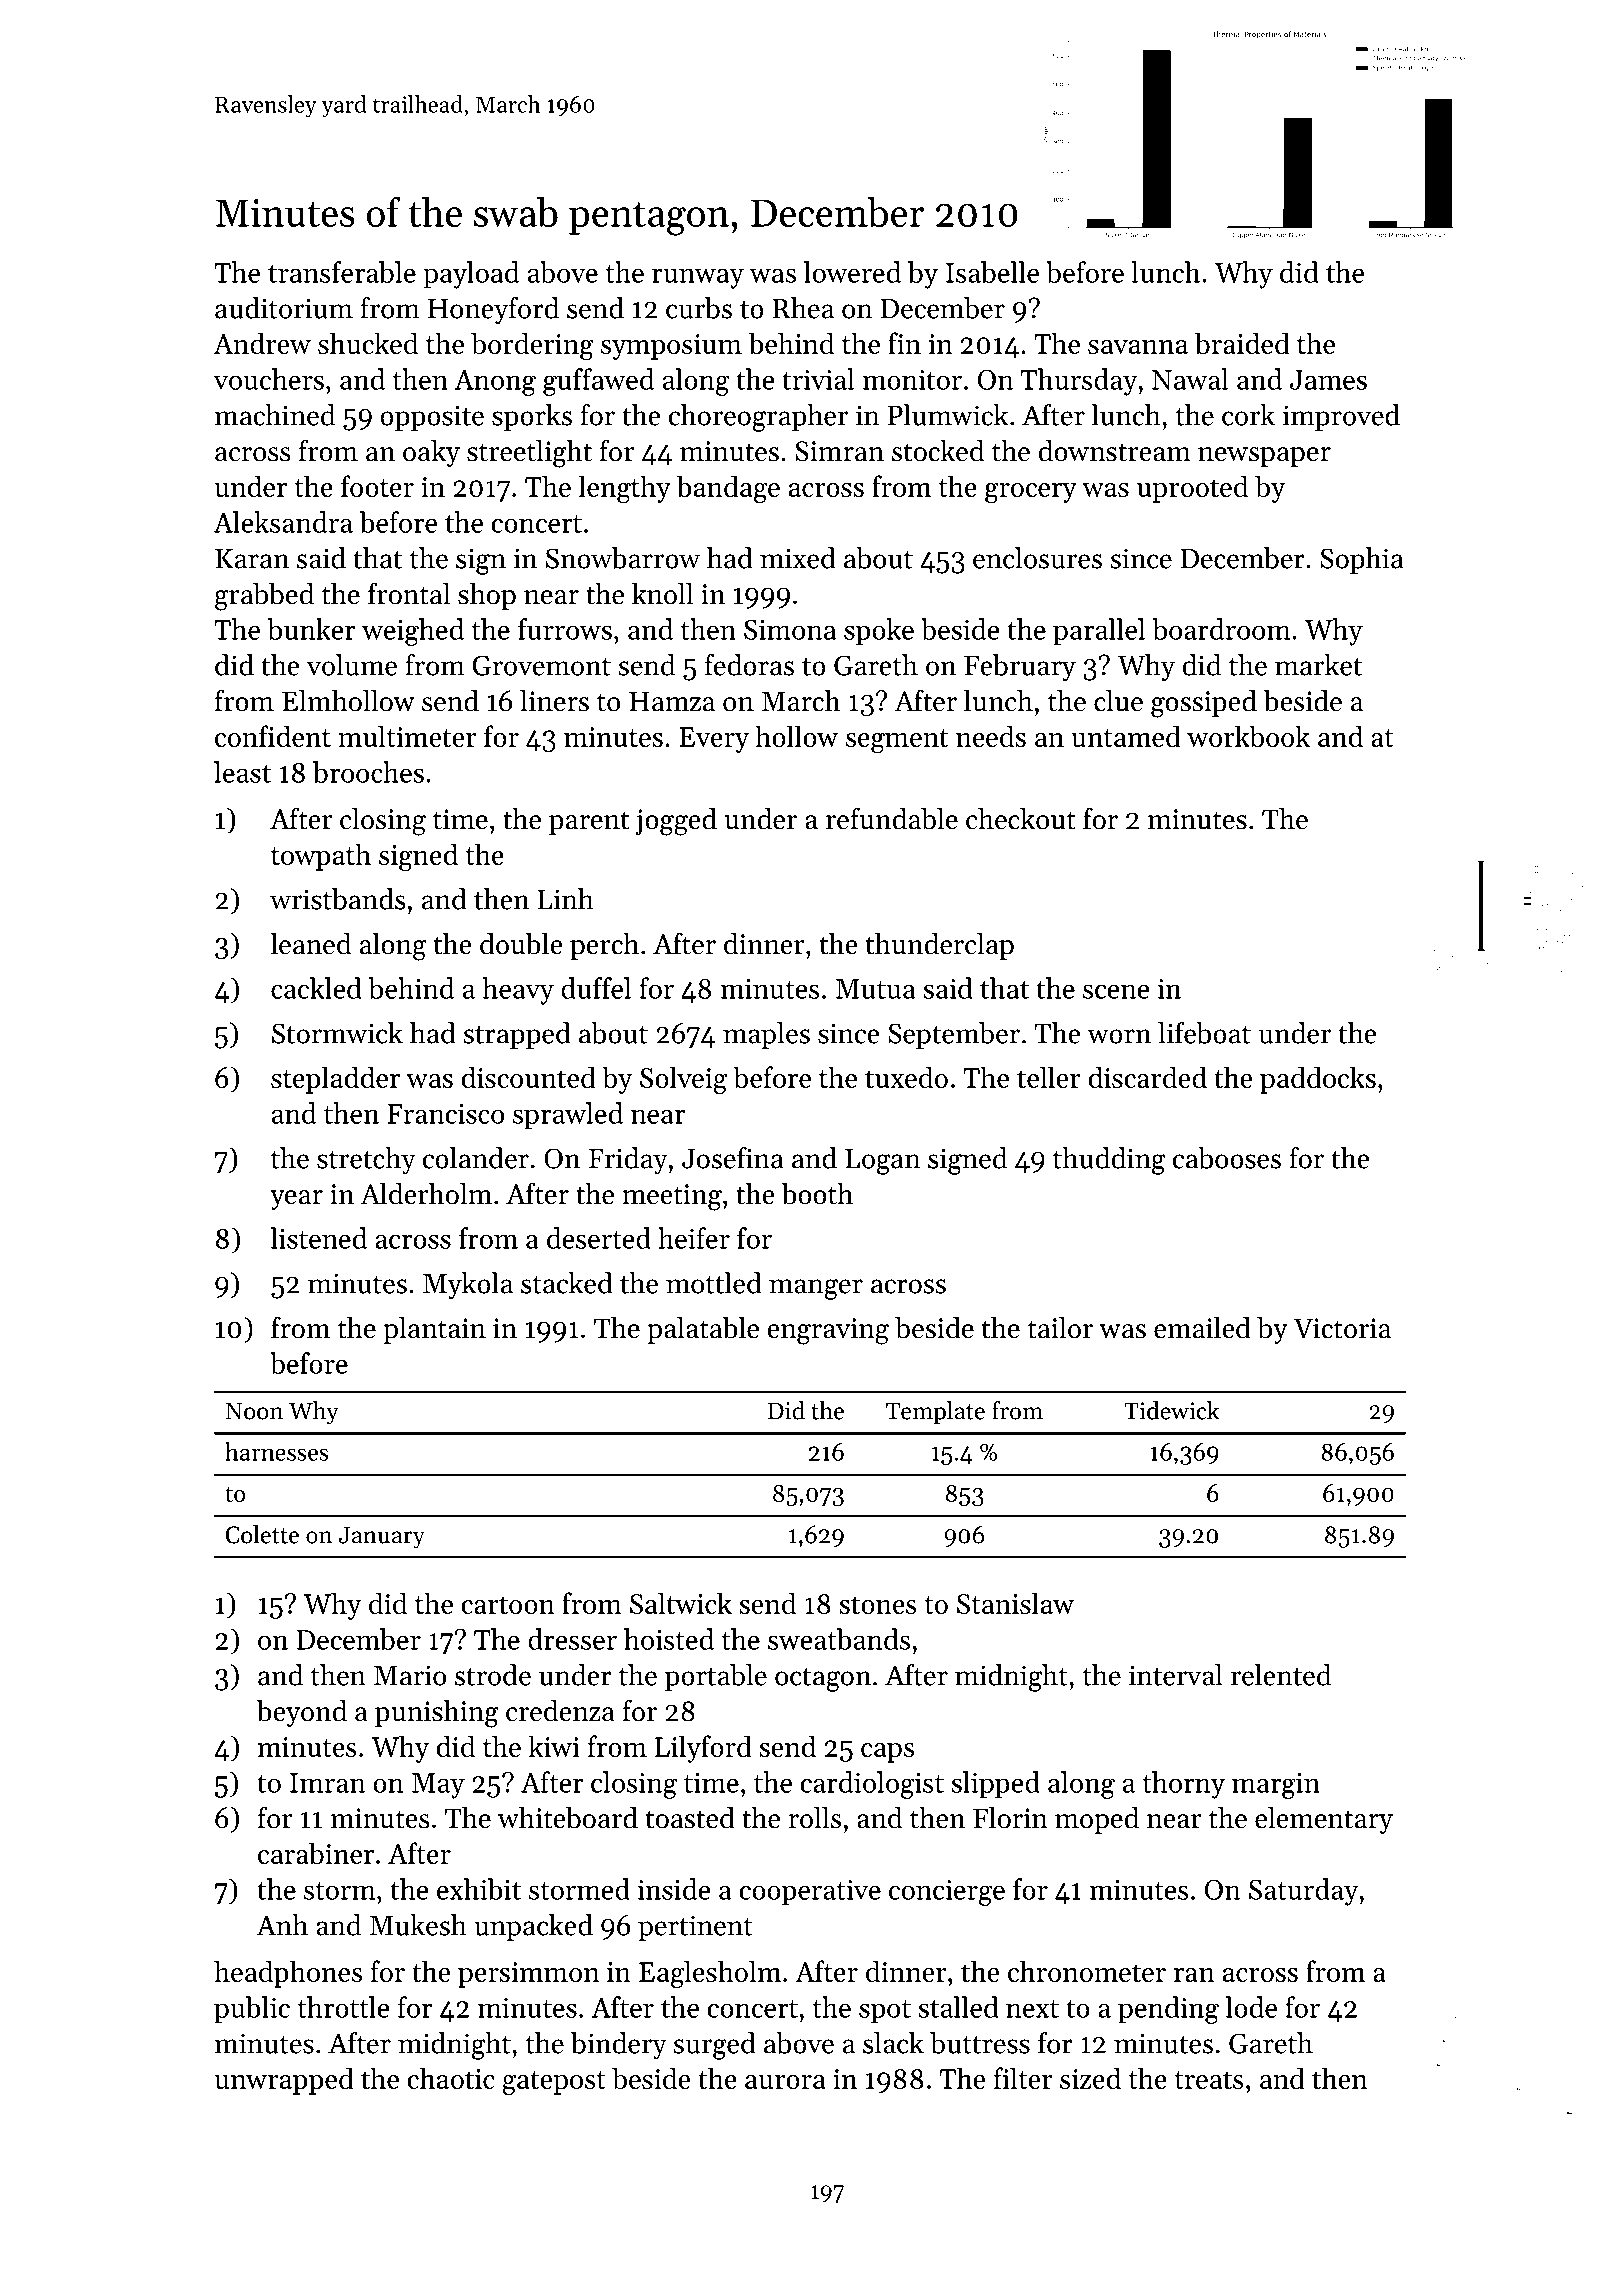 This screenshot has height=2292, width=1620. I want to click on manger, so click(816, 1289).
